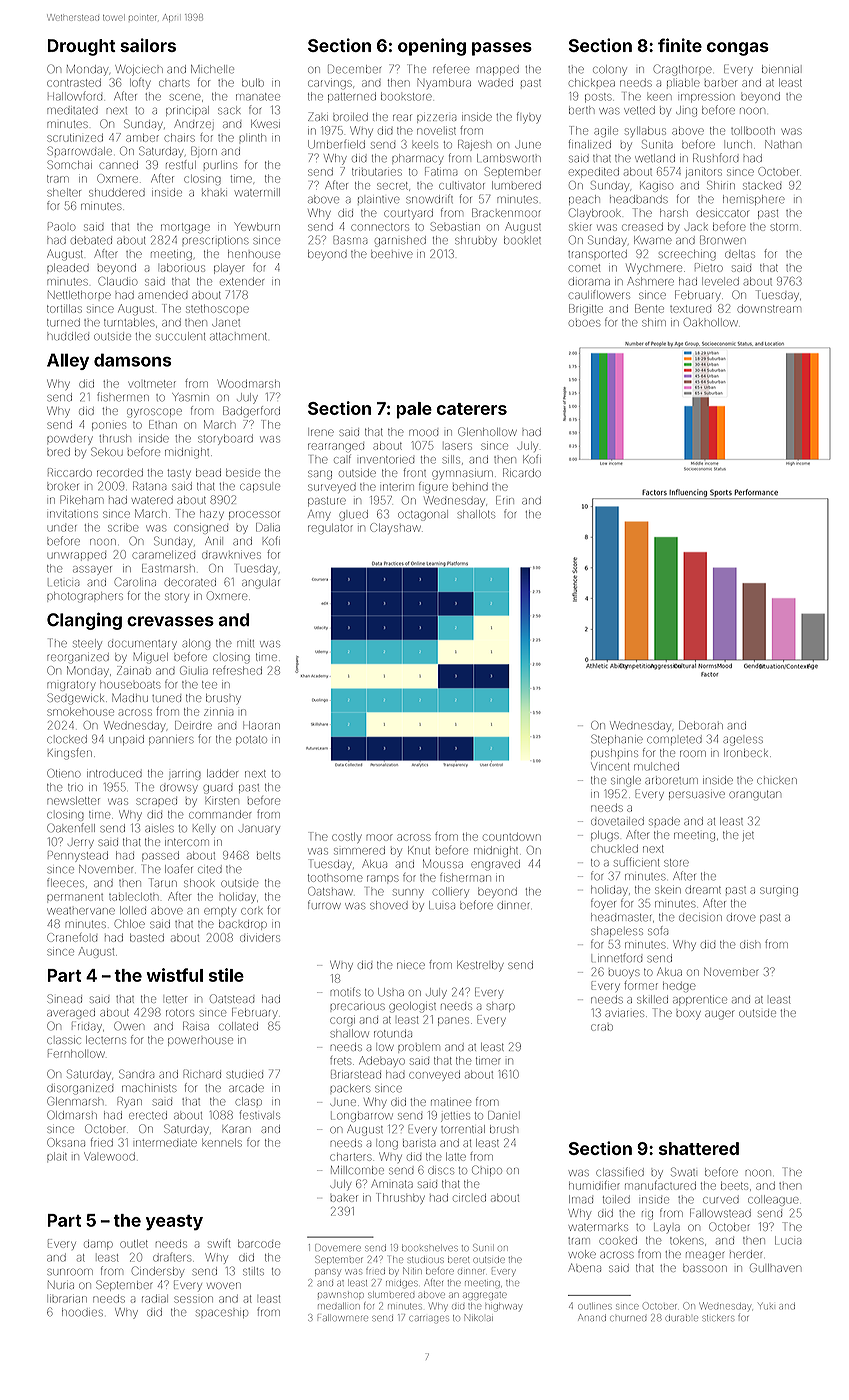 Image resolution: width=849 pixels, height=1400 pixels. Describe the element at coordinates (193, 725) in the page. I see `Deirdre` at that location.
